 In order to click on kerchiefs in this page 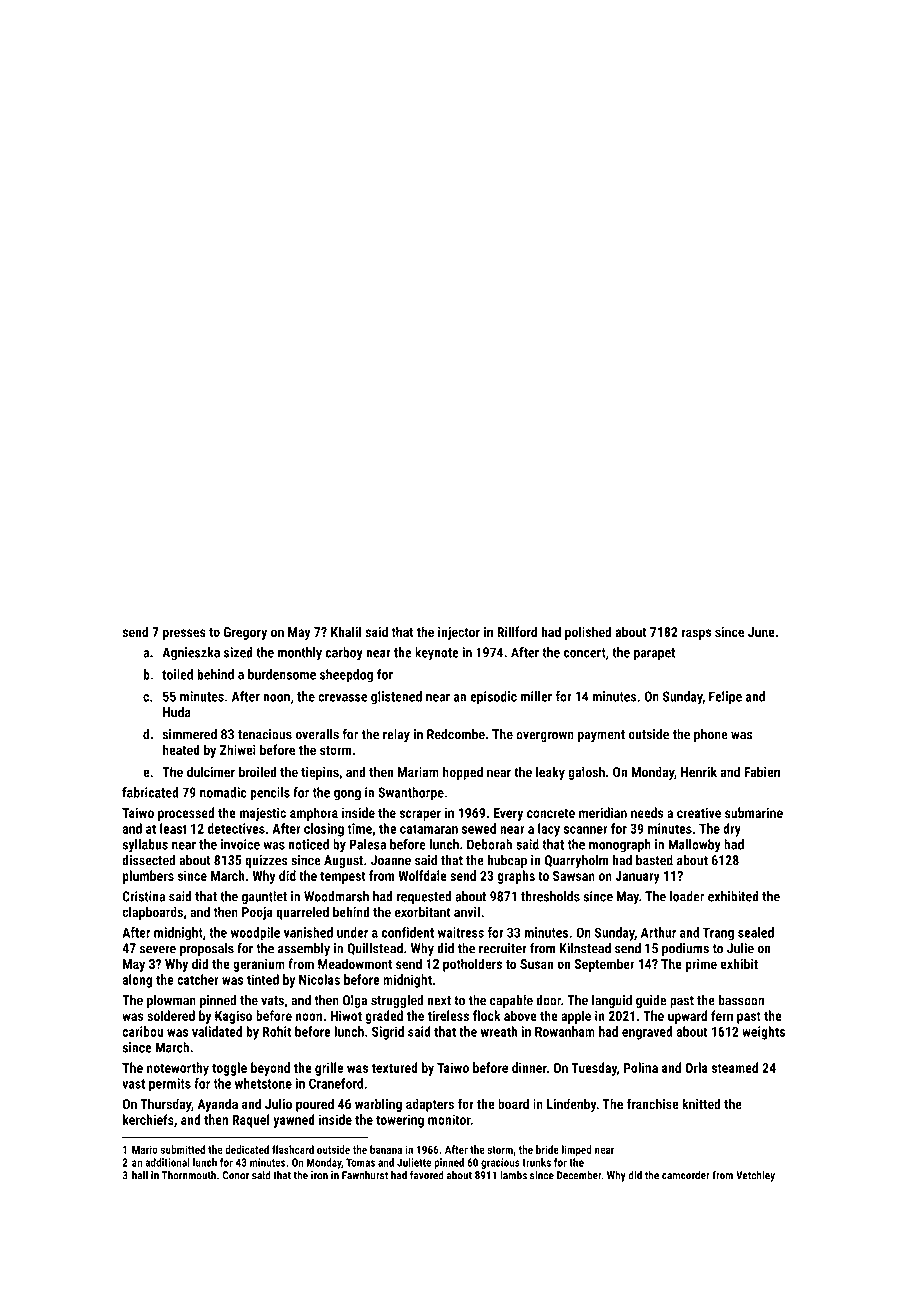, I will do `click(148, 1119)`.
